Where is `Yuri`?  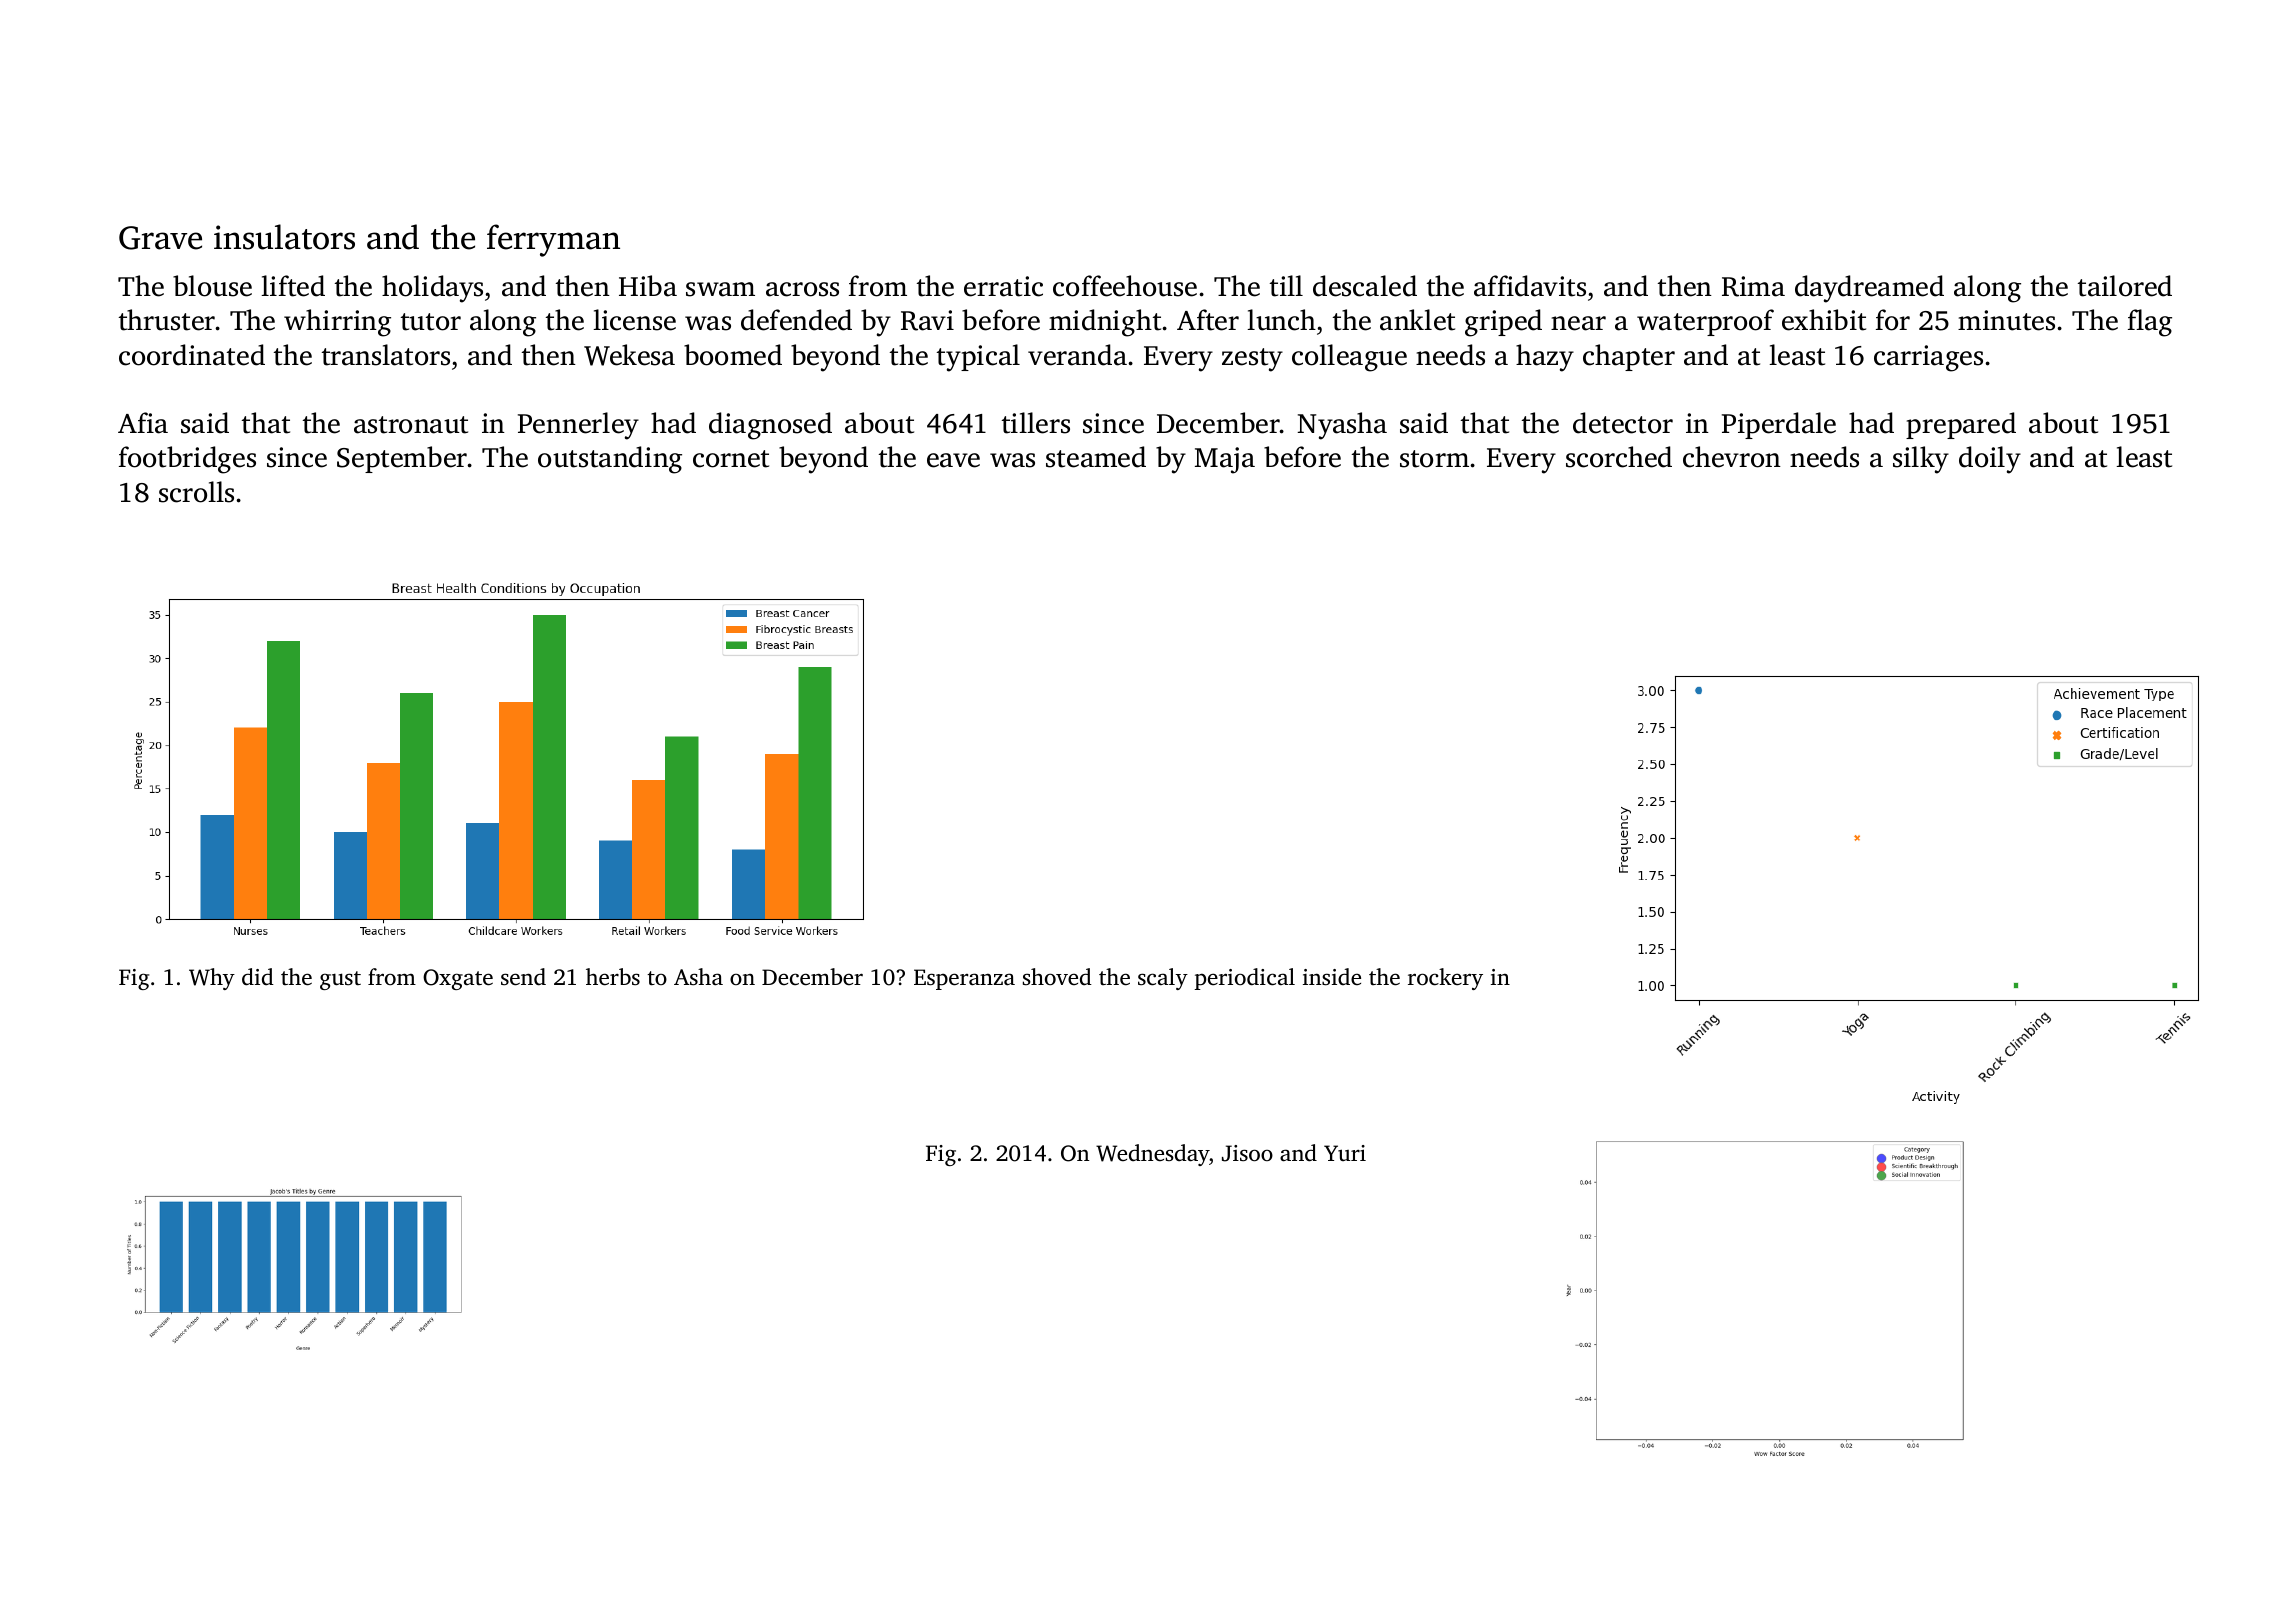
Yuri is located at coordinates (1345, 1153).
